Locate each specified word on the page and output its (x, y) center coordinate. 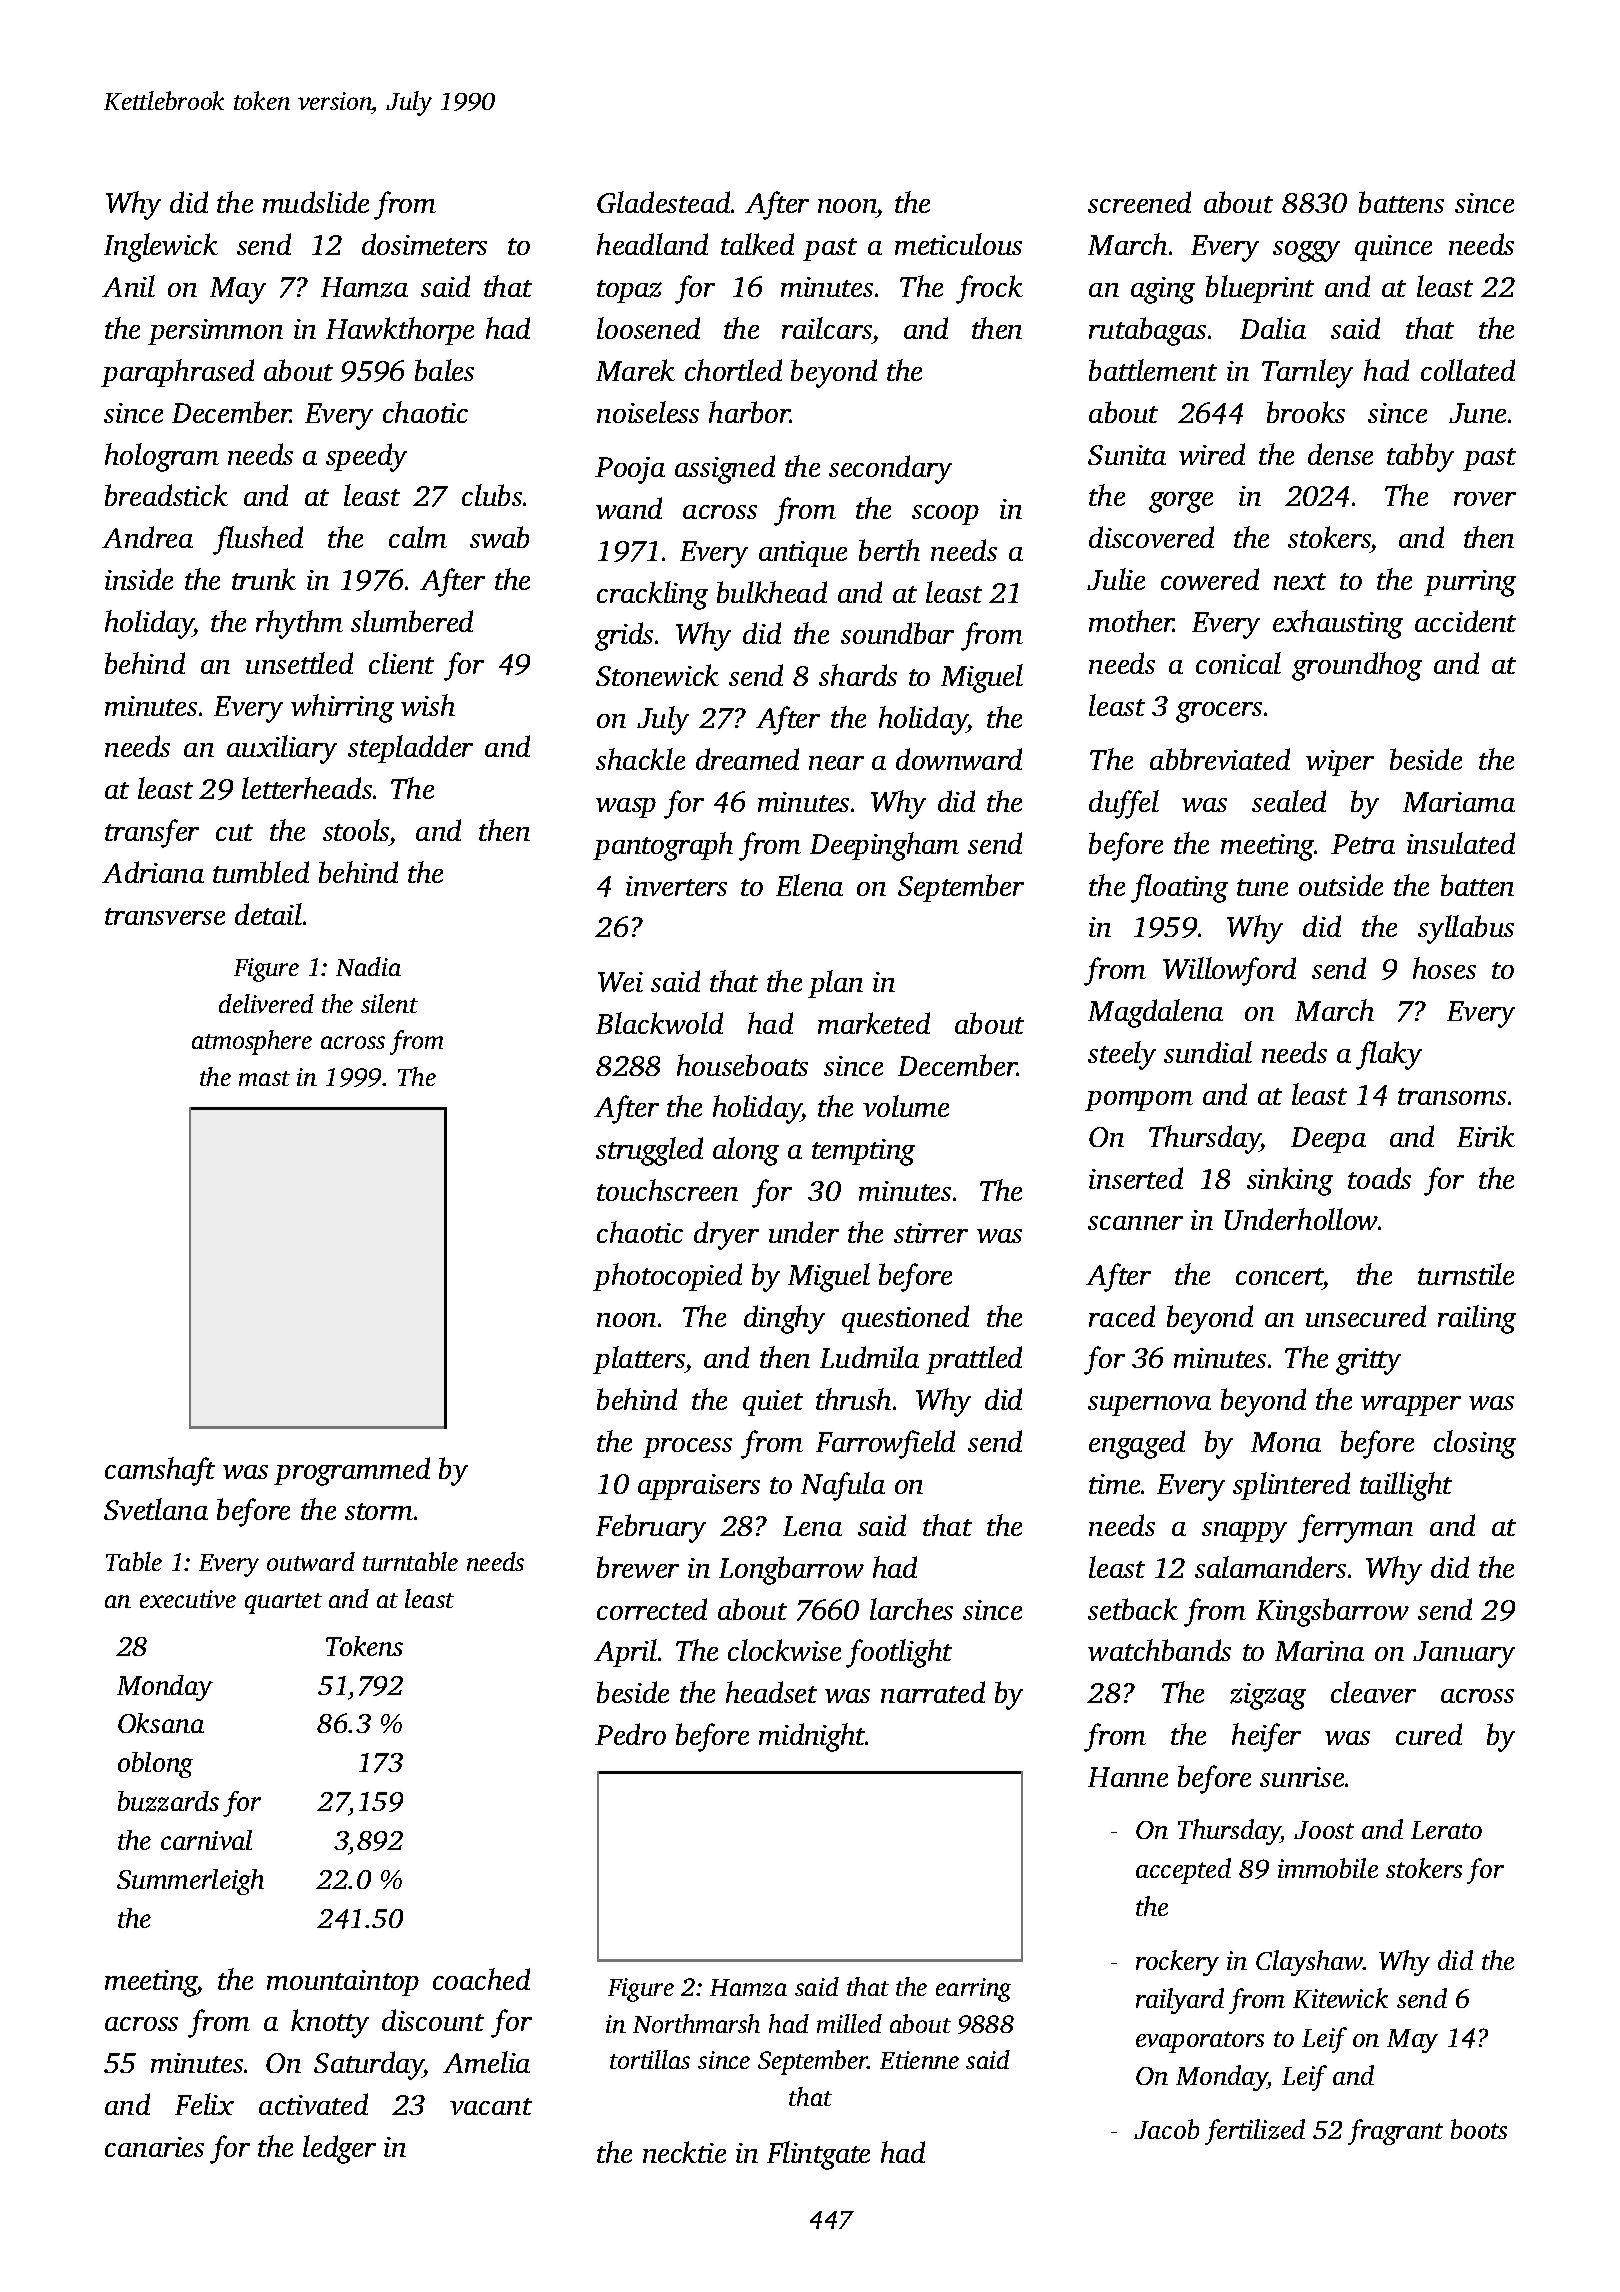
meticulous (958, 244)
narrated (933, 1692)
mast (264, 1078)
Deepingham (884, 846)
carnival (206, 1840)
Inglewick (161, 247)
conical (1238, 663)
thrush (853, 1399)
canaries (154, 2147)
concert (1280, 1276)
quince (1393, 248)
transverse (165, 916)
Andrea (147, 537)
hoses (1444, 968)
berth (889, 550)
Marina (1319, 1651)
